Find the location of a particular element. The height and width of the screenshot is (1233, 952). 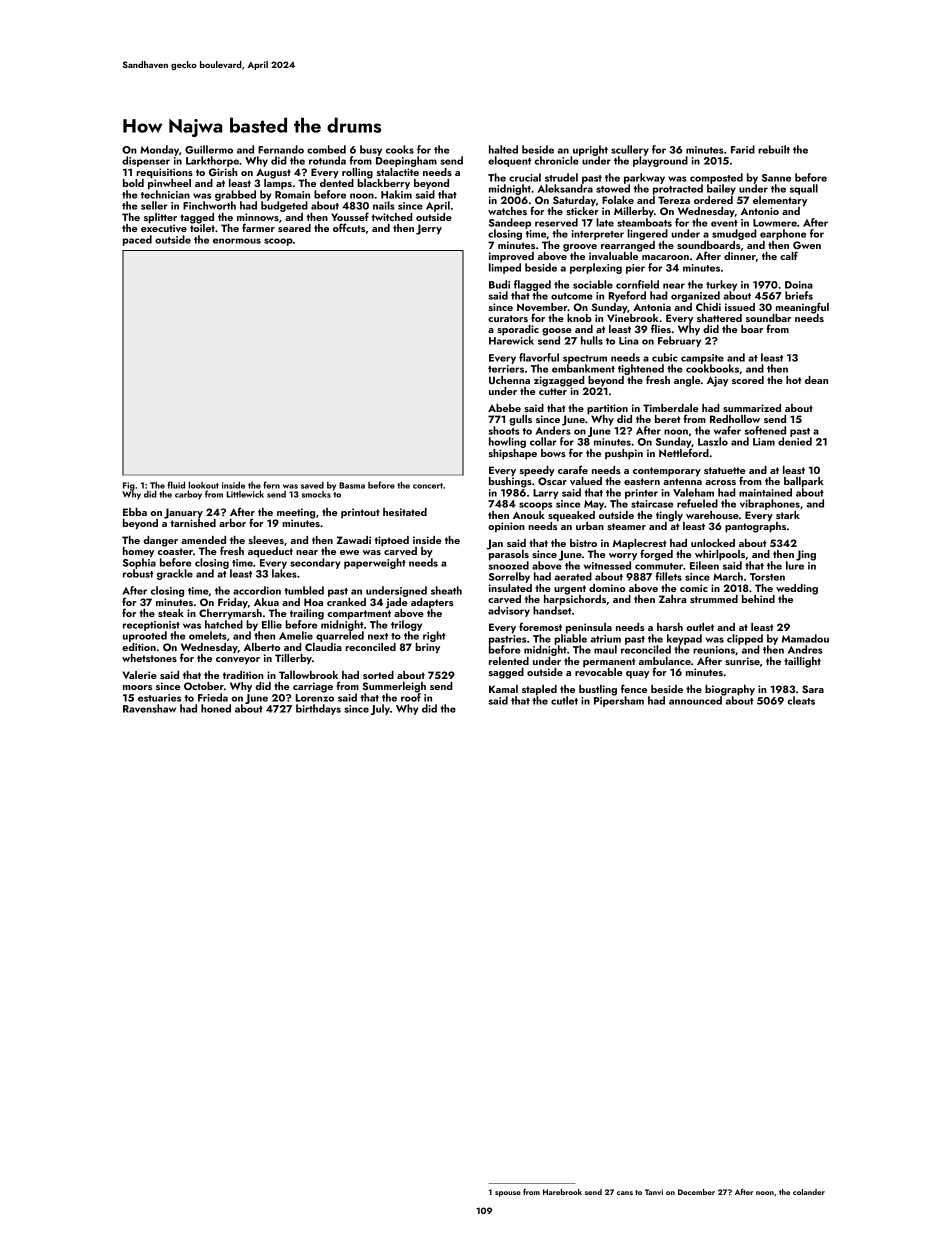

Jerry is located at coordinates (429, 229).
